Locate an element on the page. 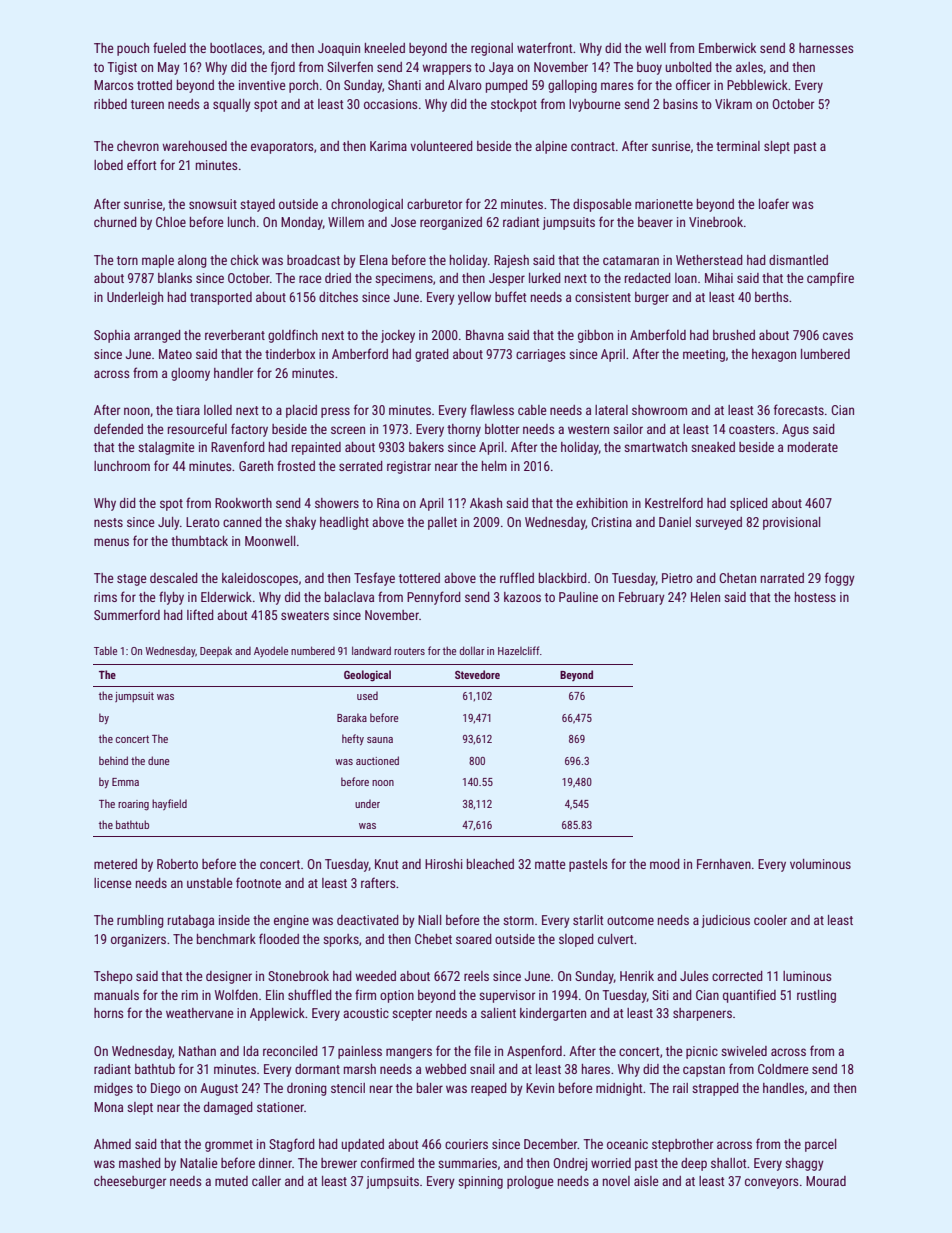  conveyors is located at coordinates (772, 1183).
